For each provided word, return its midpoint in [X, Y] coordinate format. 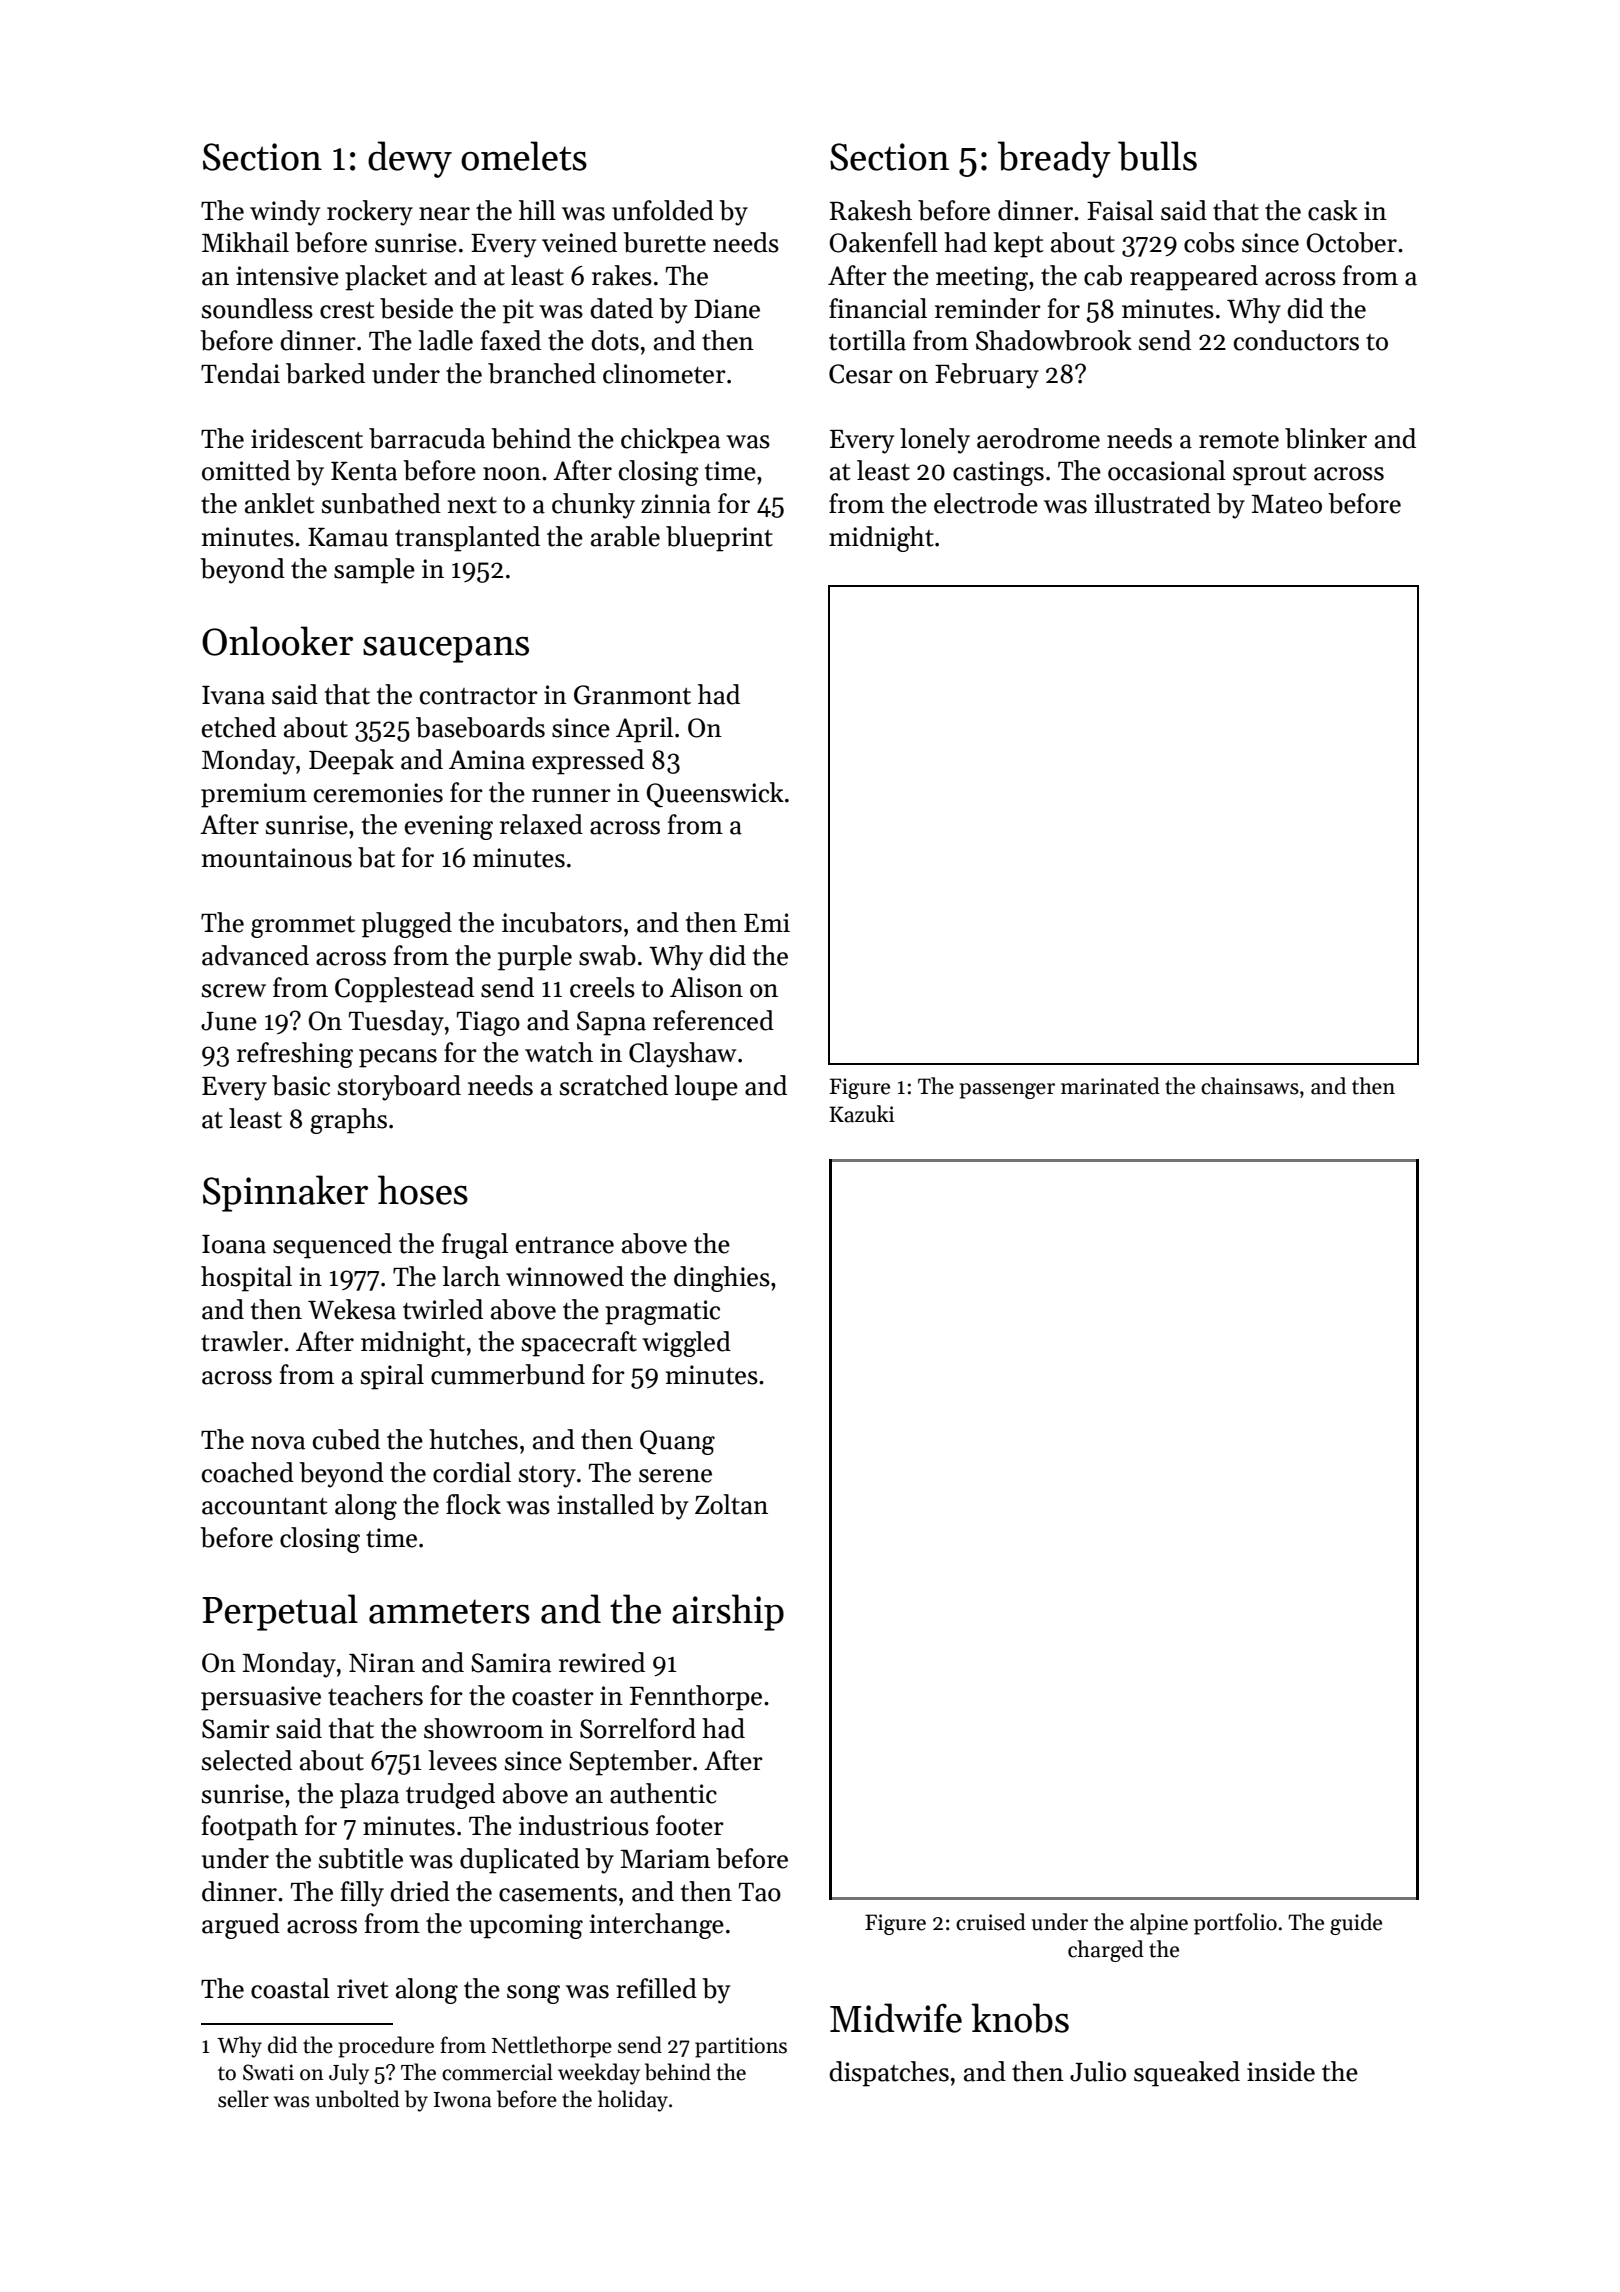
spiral [392, 1377]
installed [605, 1504]
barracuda [427, 438]
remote [1239, 440]
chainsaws [1250, 1086]
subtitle [361, 1858]
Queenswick [715, 795]
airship [728, 1612]
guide [1356, 1924]
